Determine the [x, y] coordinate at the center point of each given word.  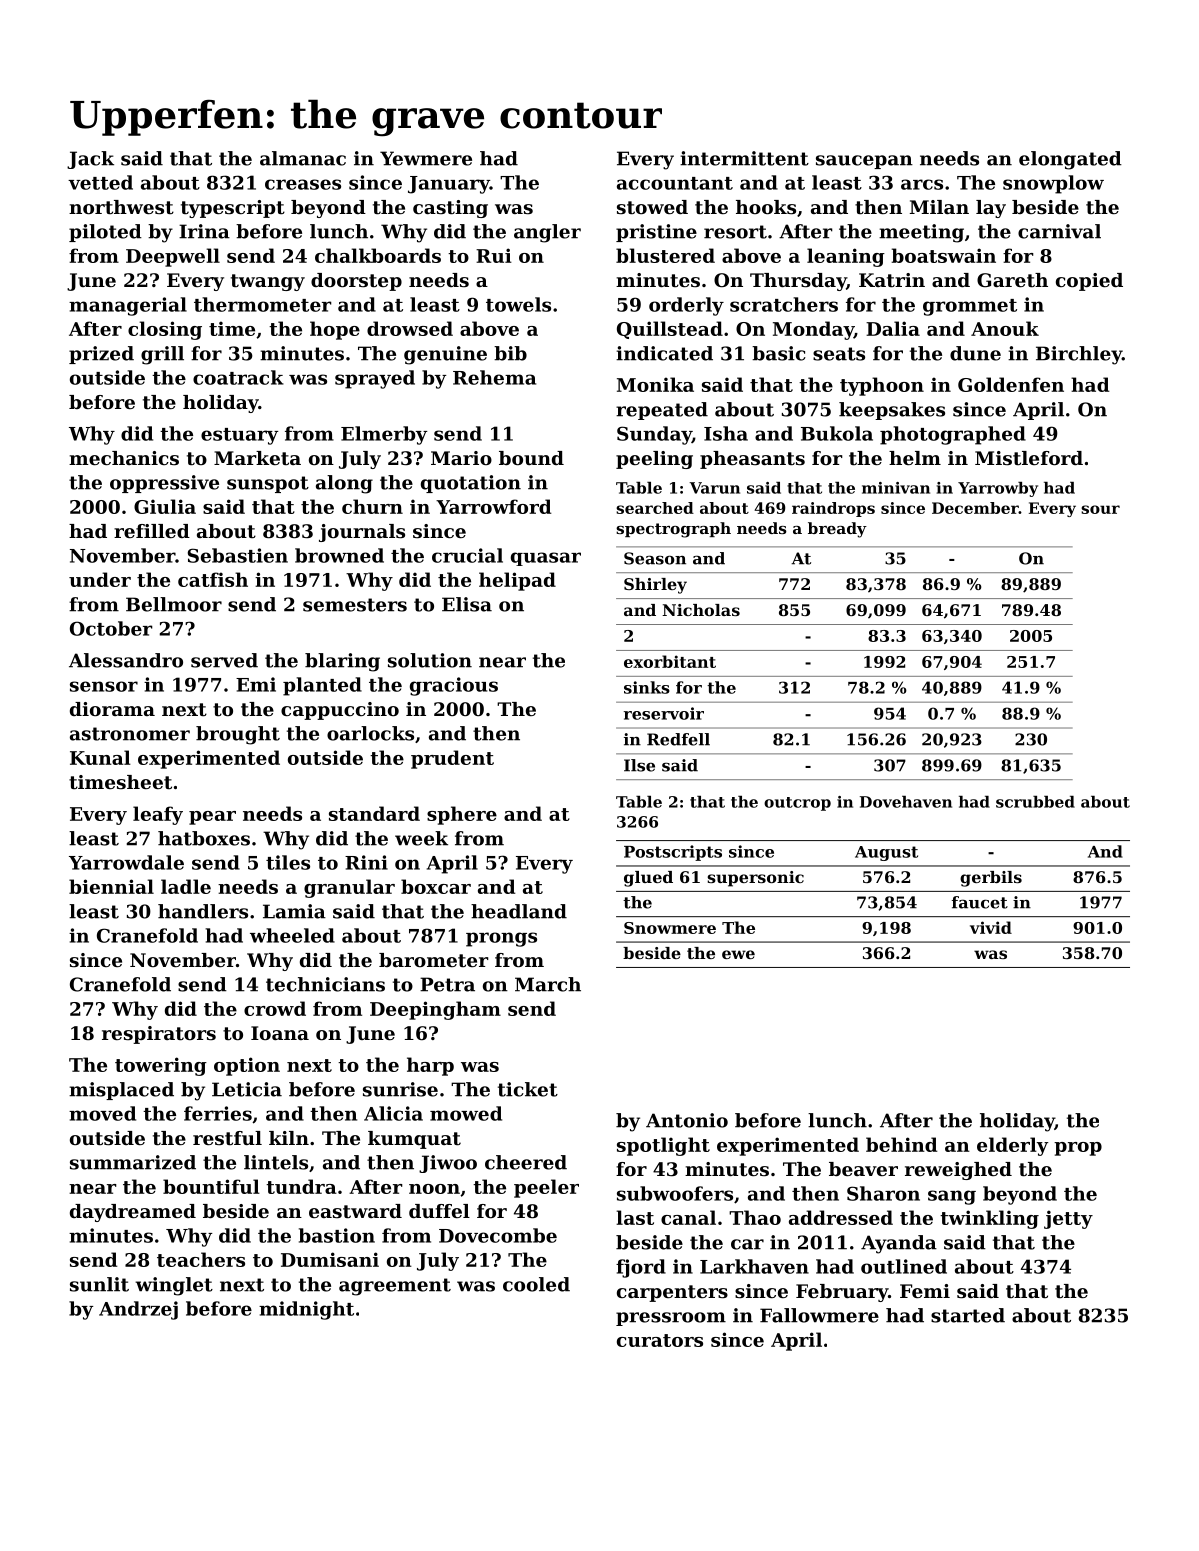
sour [1100, 509]
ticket [528, 1089]
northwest [121, 207]
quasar [546, 559]
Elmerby [384, 435]
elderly [1012, 1146]
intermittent [744, 158]
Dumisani [330, 1259]
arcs [922, 184]
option [247, 1066]
